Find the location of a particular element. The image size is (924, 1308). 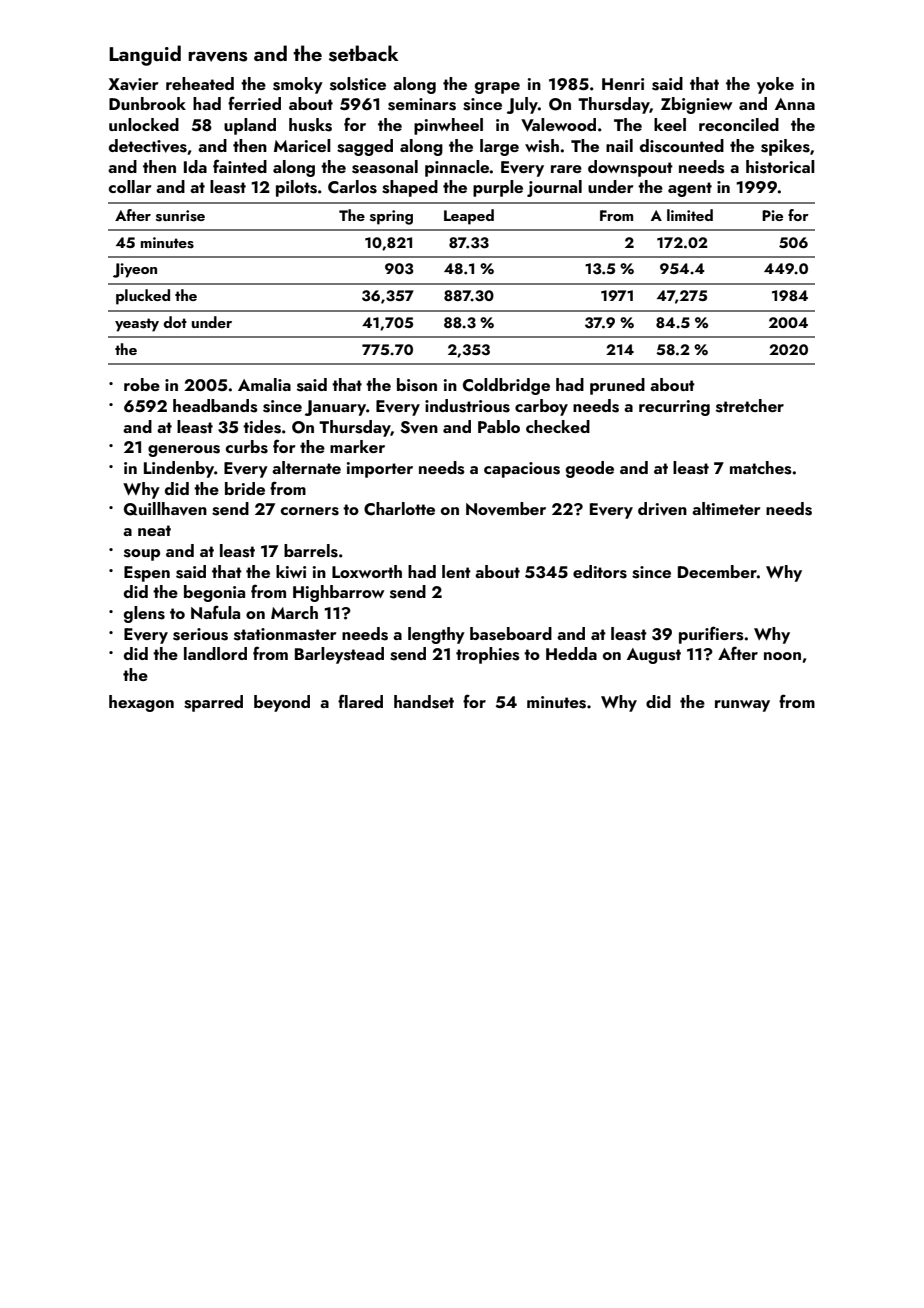

Ida is located at coordinates (195, 166).
